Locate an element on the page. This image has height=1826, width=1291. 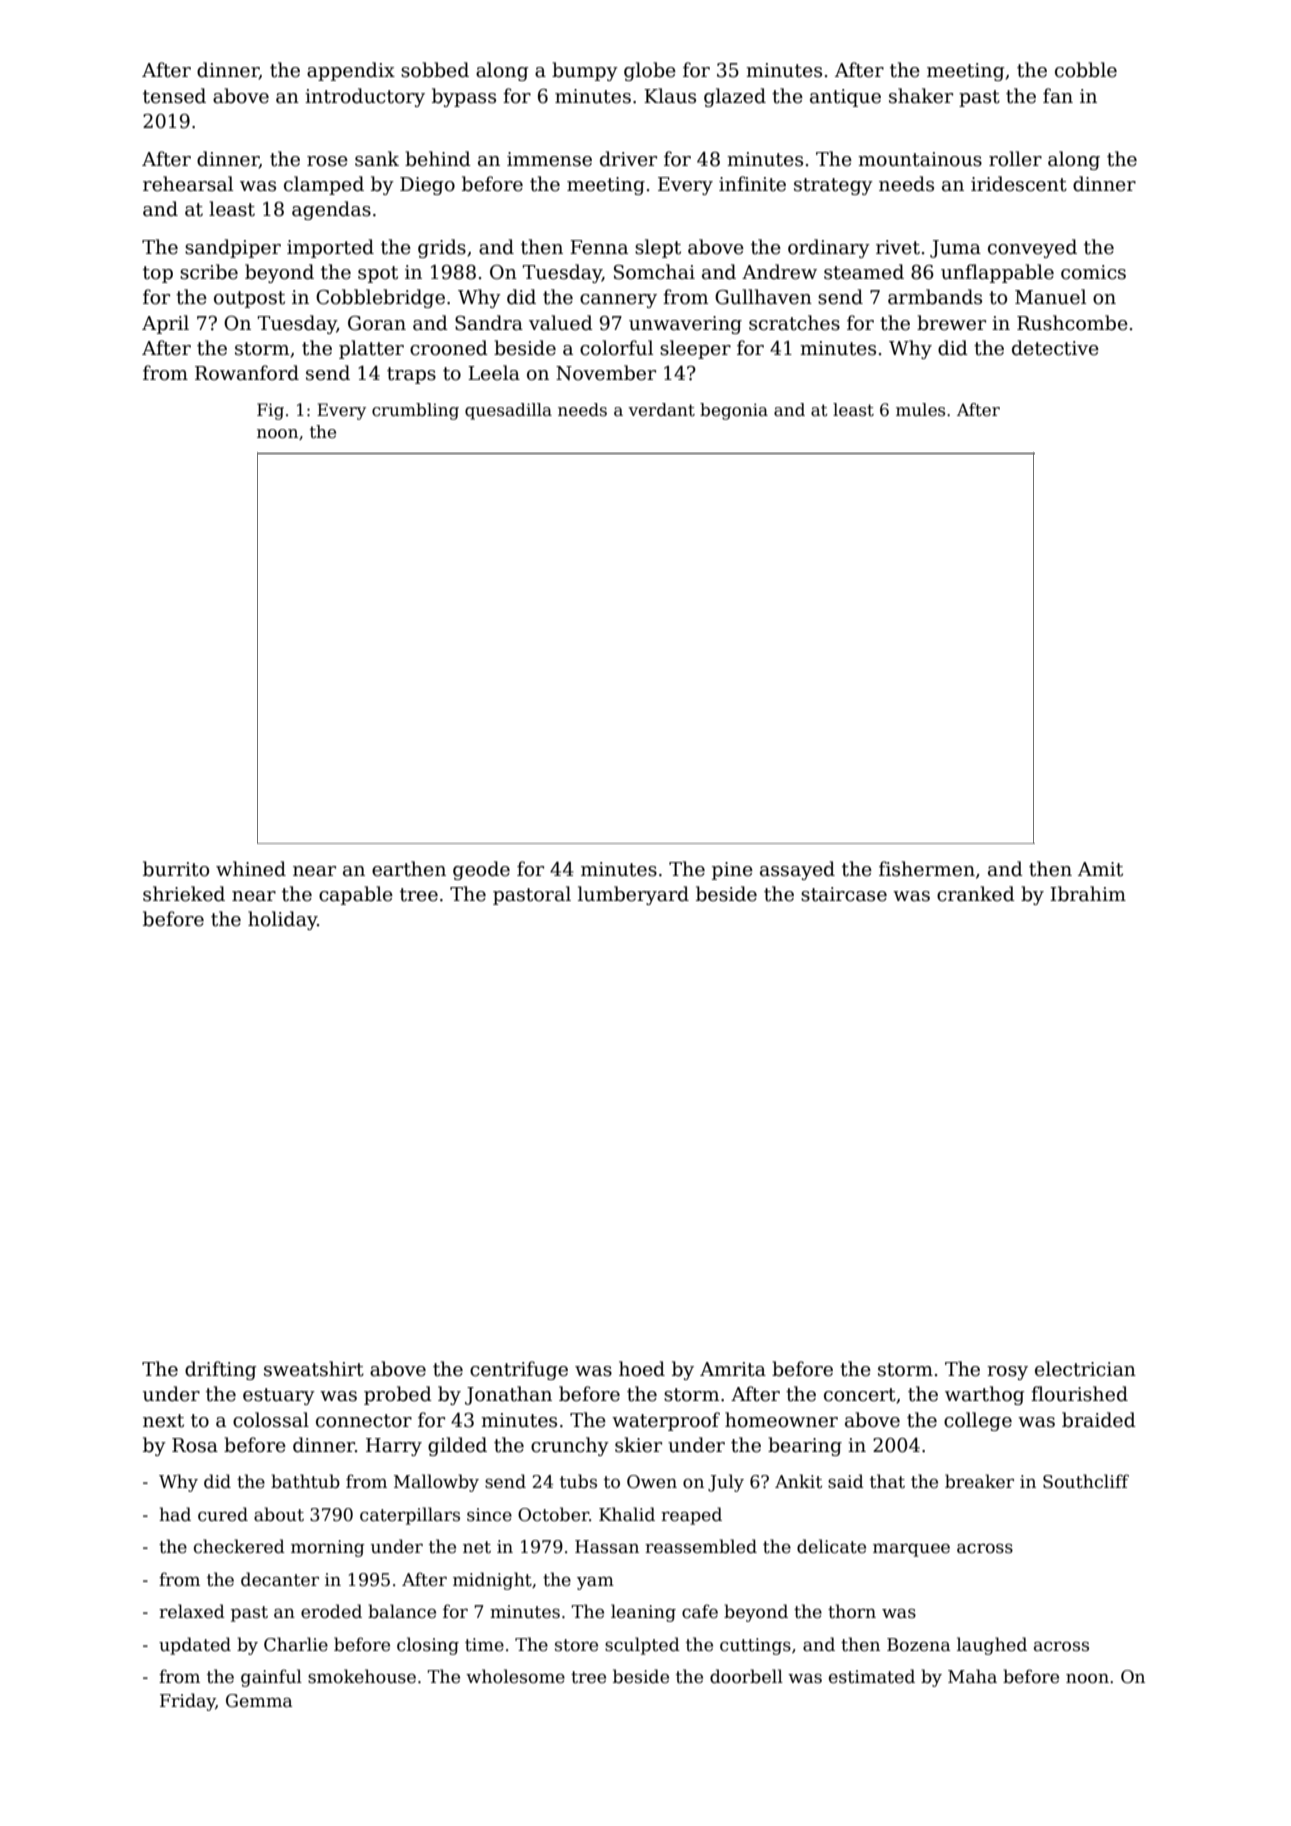
doorbell is located at coordinates (746, 1676).
